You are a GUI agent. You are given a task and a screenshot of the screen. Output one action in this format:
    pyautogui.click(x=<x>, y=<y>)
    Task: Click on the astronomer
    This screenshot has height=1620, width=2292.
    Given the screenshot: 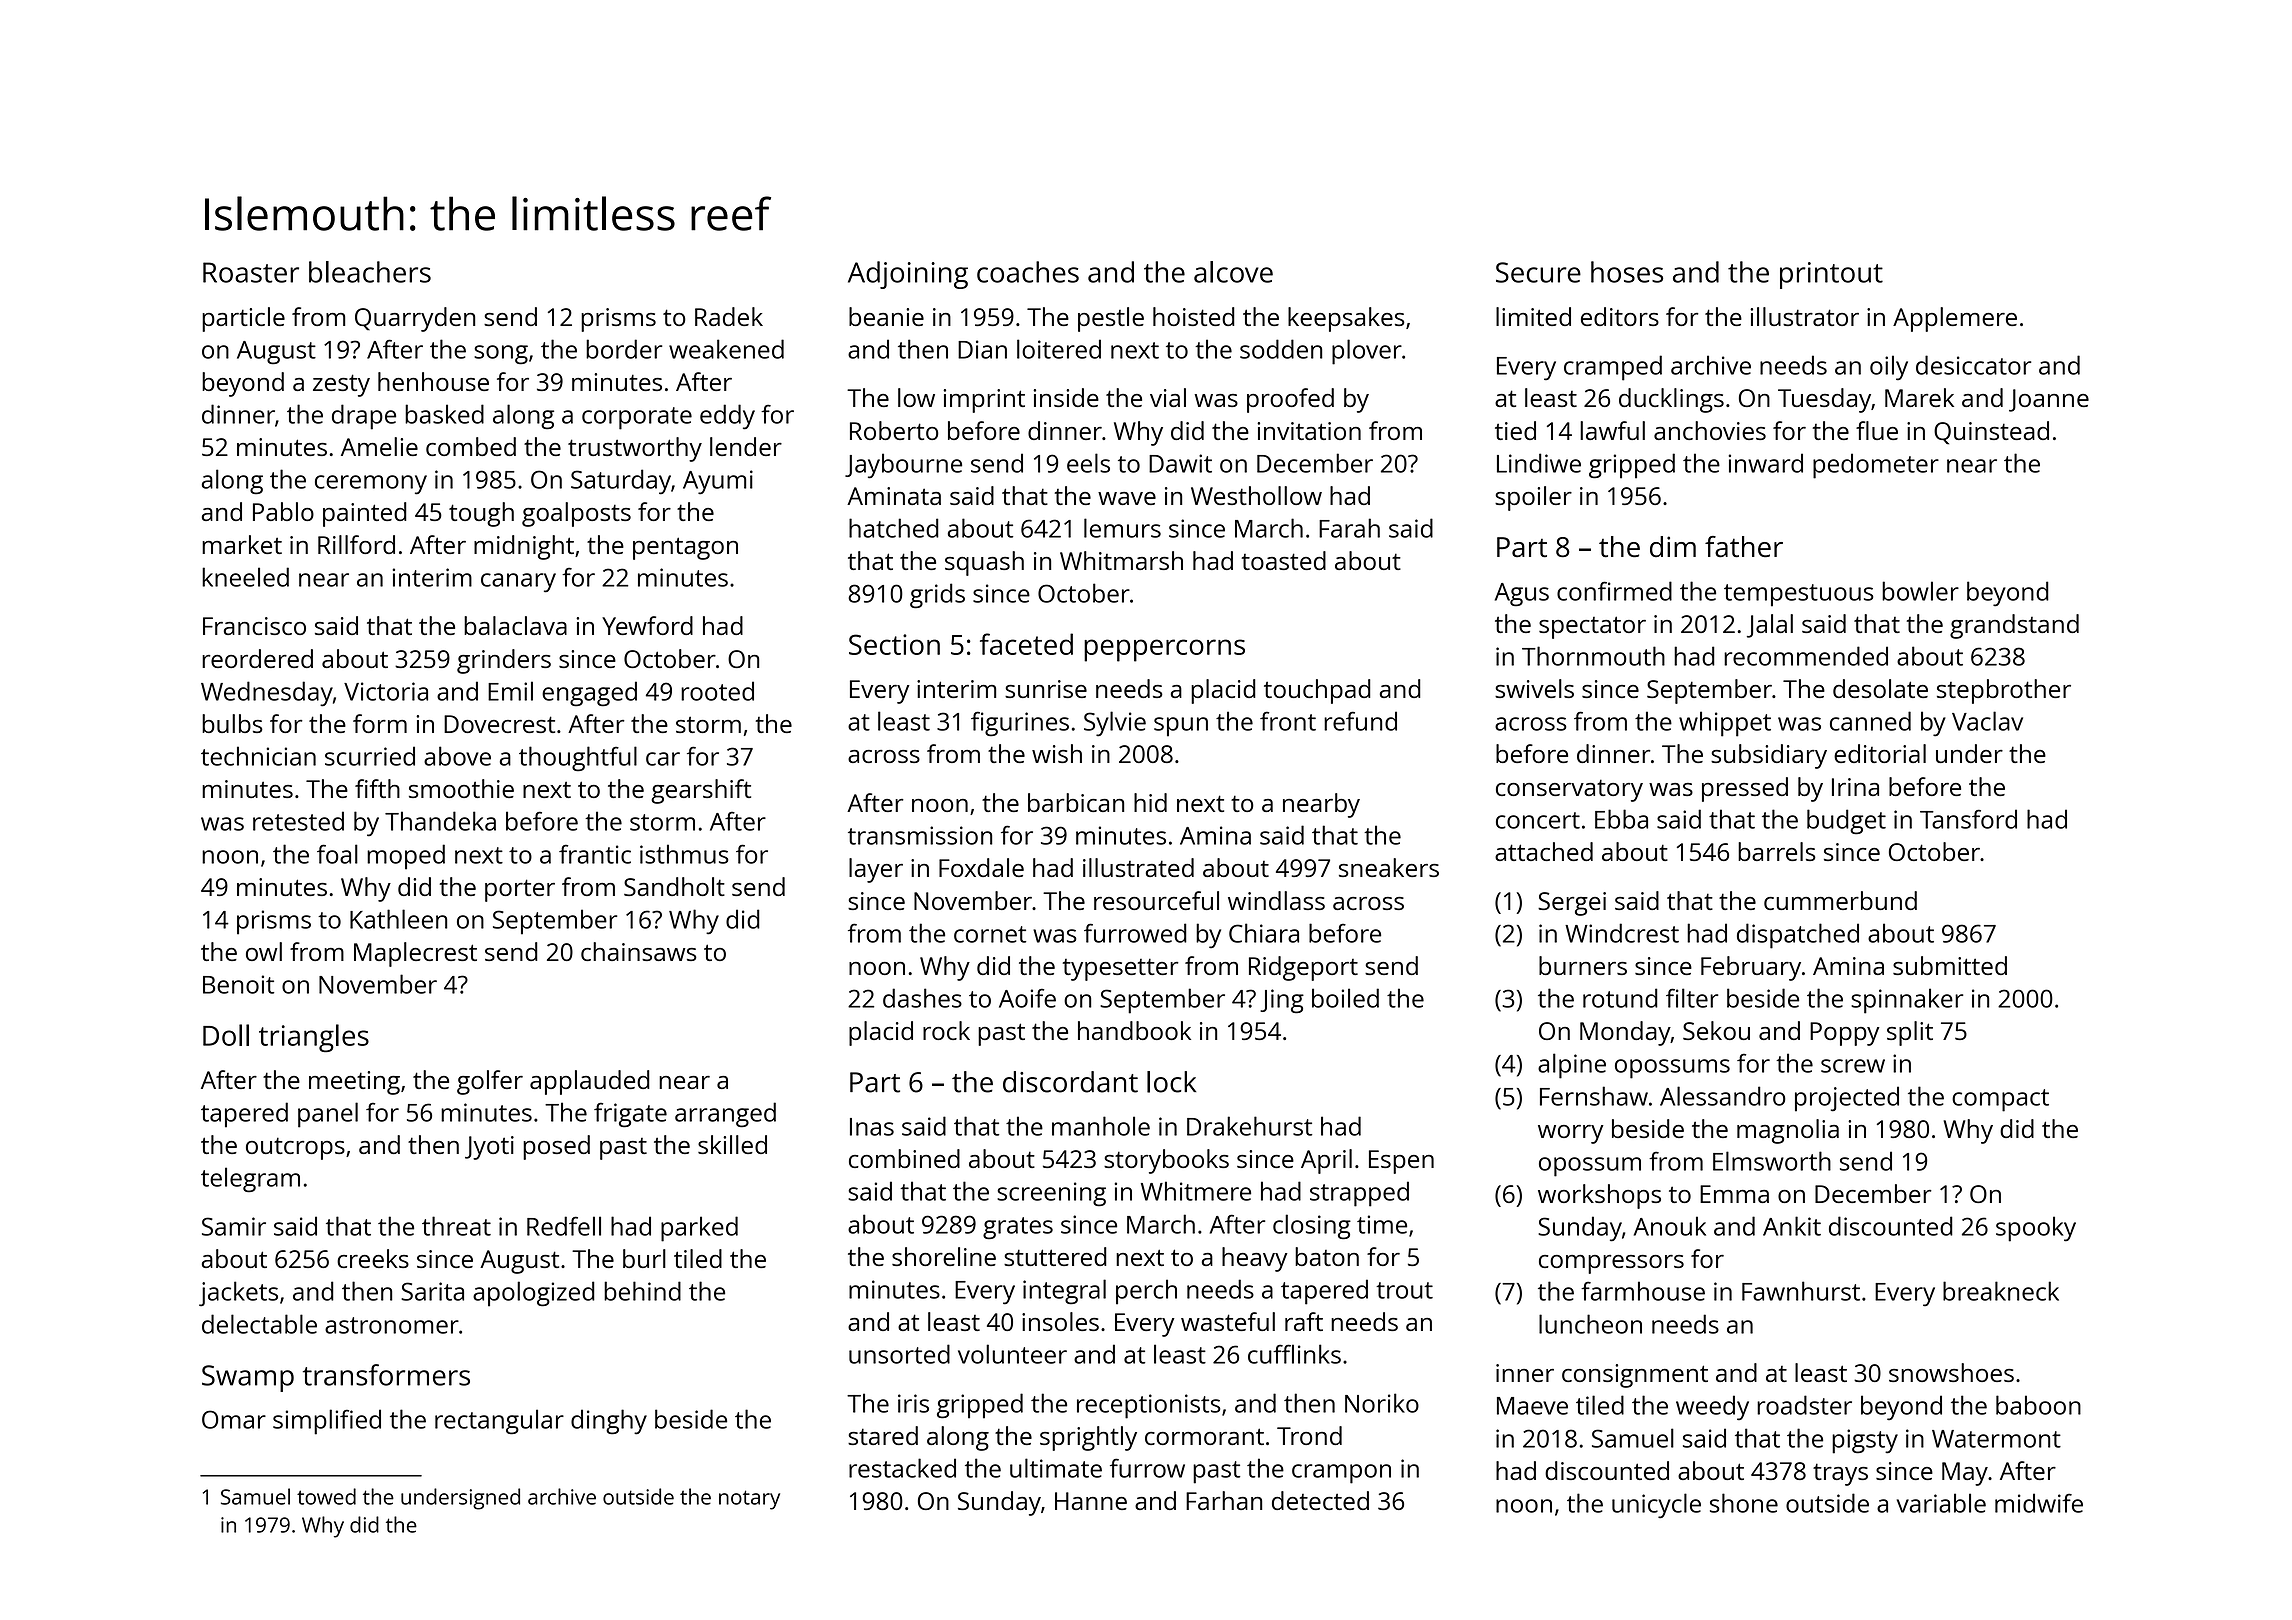 What is the action you would take?
    pyautogui.click(x=392, y=1325)
